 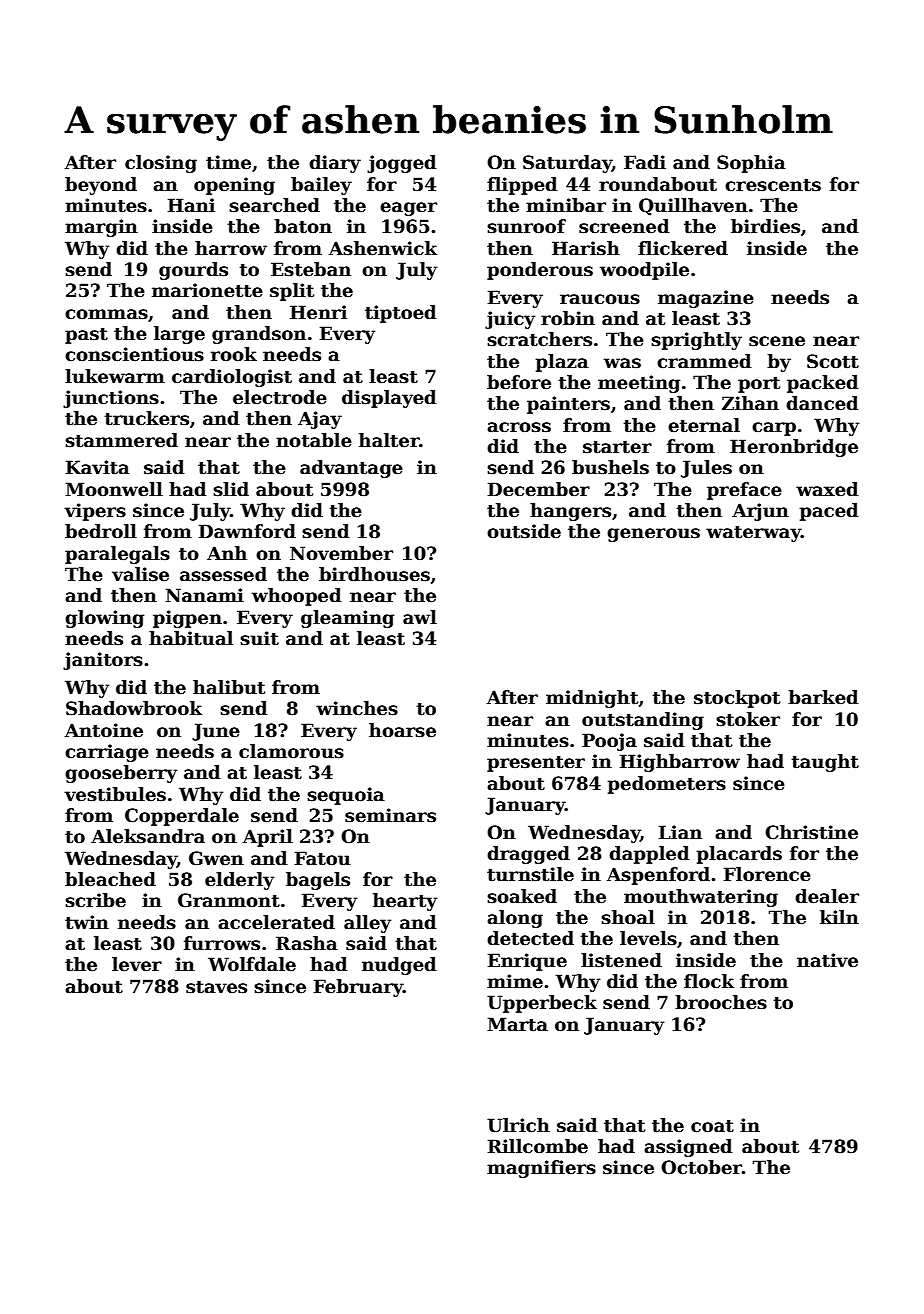 What do you see at coordinates (216, 987) in the screenshot?
I see `staves` at bounding box center [216, 987].
